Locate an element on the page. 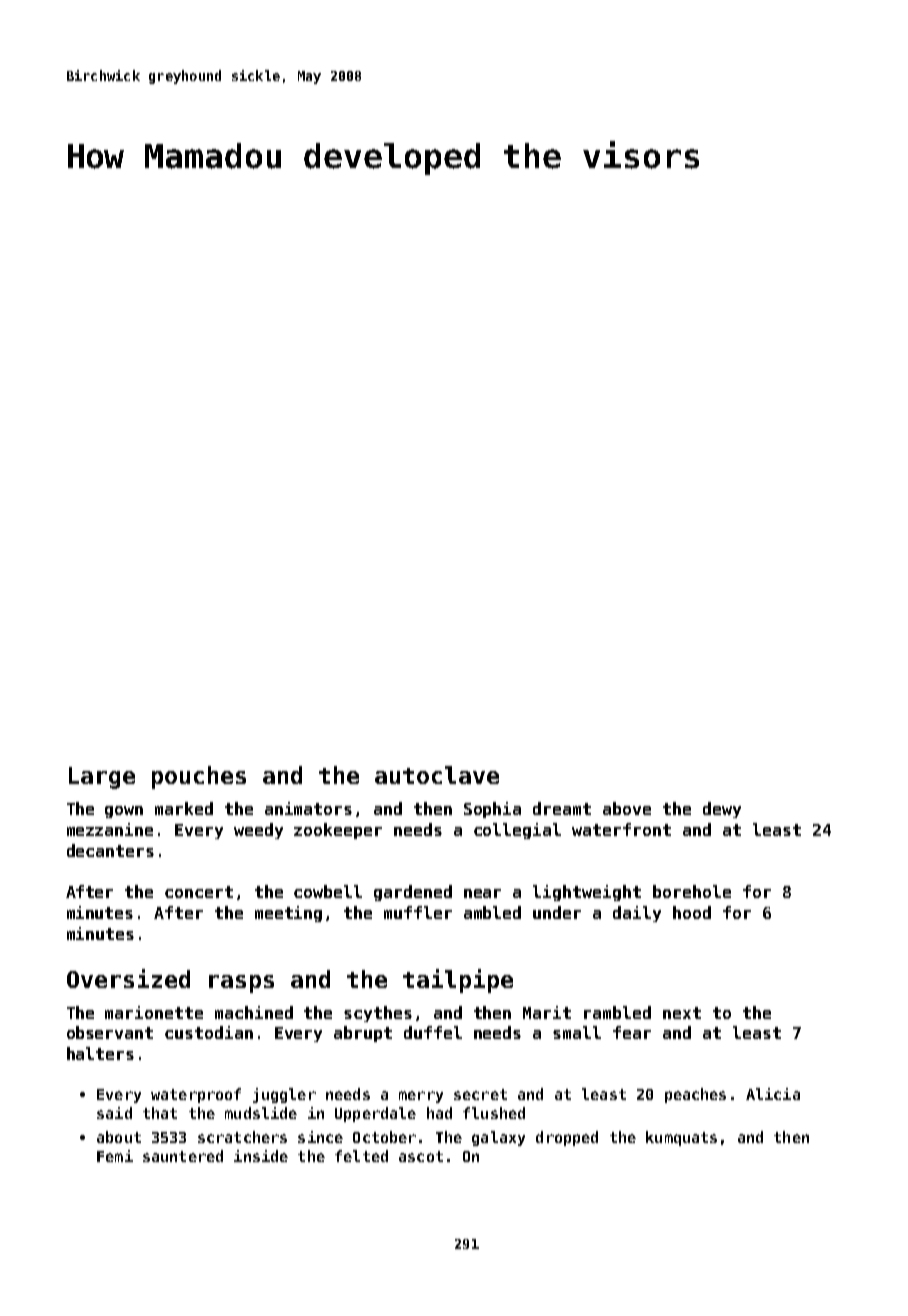  Femi is located at coordinates (115, 1156).
